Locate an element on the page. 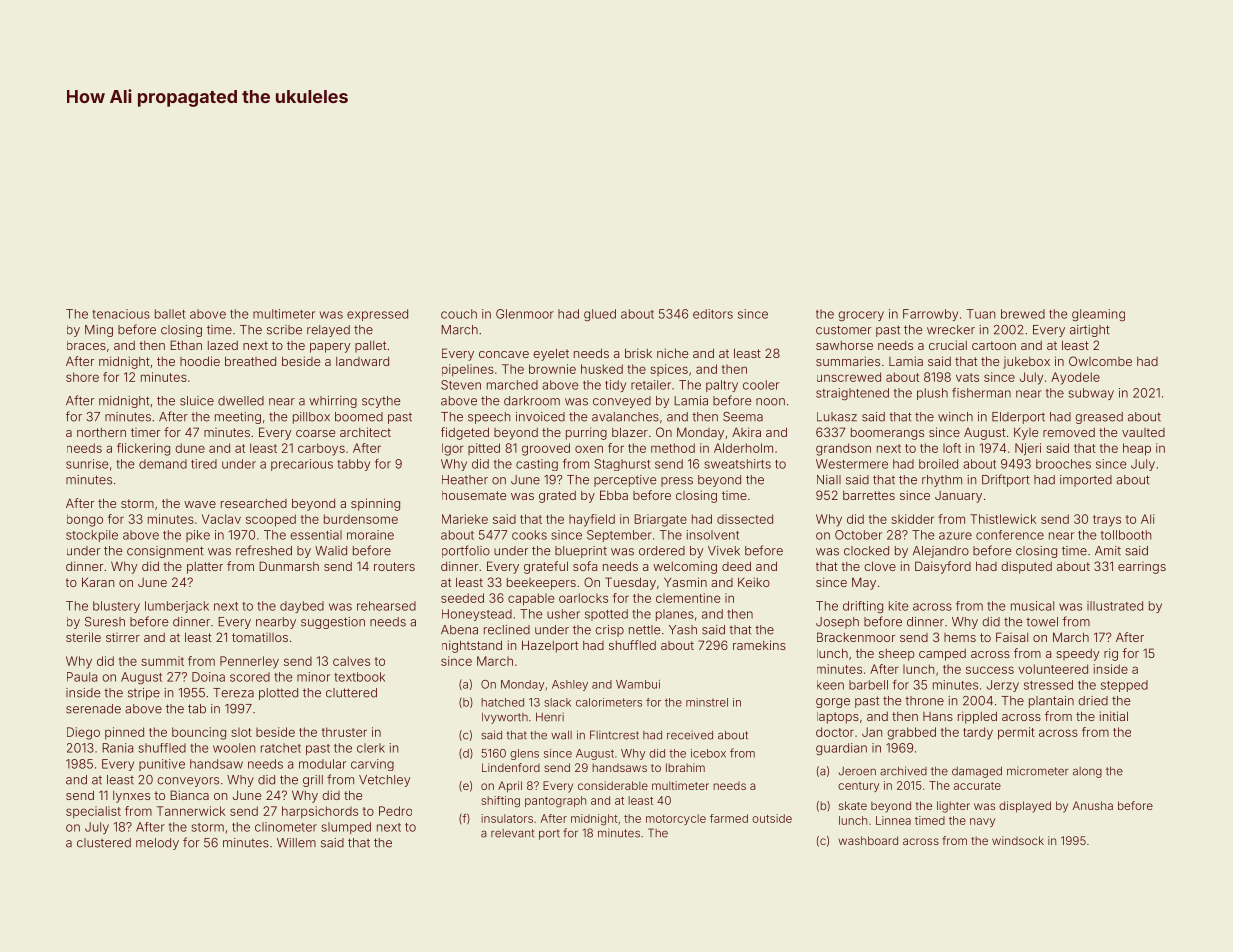 The height and width of the page is (952, 1233). relevant is located at coordinates (512, 833).
